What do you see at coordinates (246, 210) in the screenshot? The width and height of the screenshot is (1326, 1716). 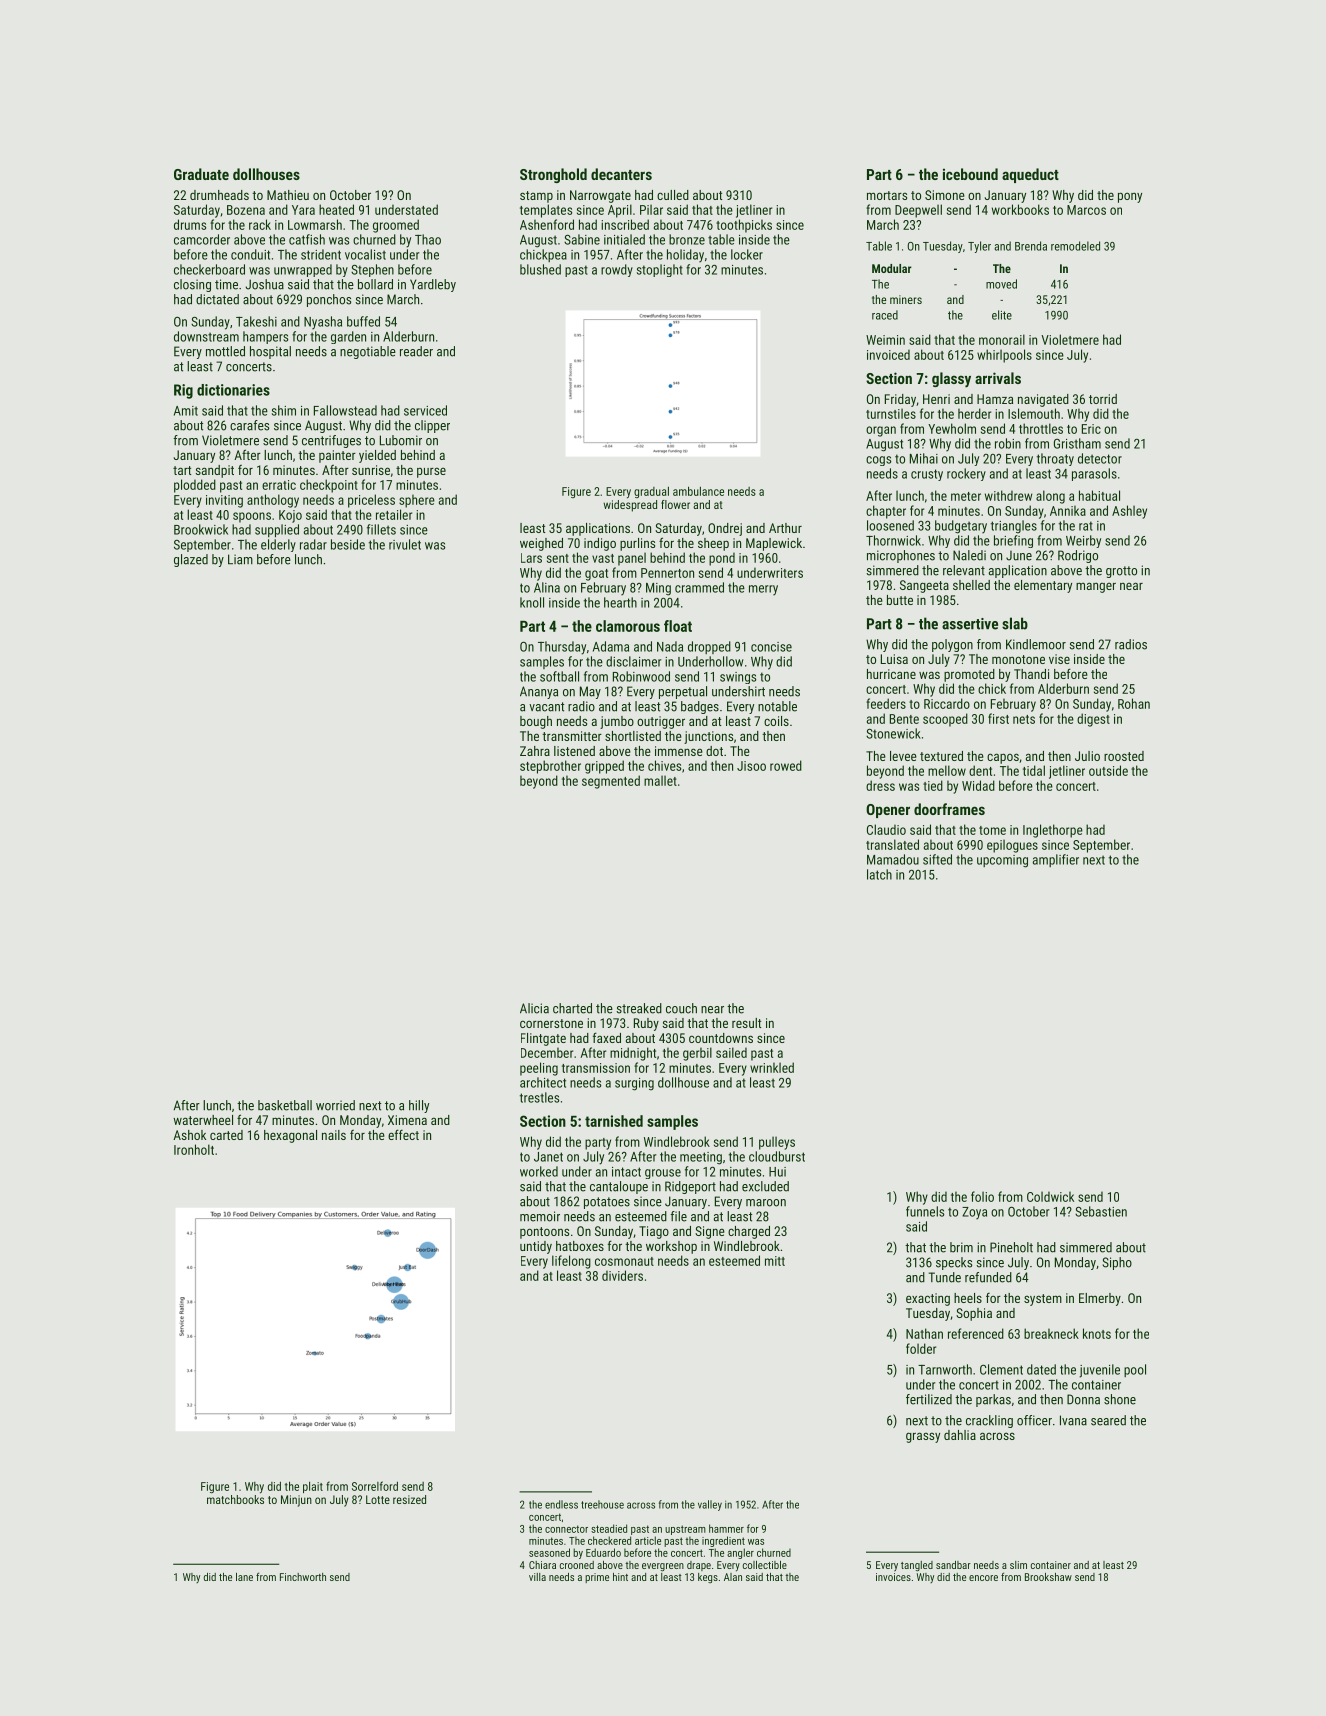 I see `Bozena` at bounding box center [246, 210].
